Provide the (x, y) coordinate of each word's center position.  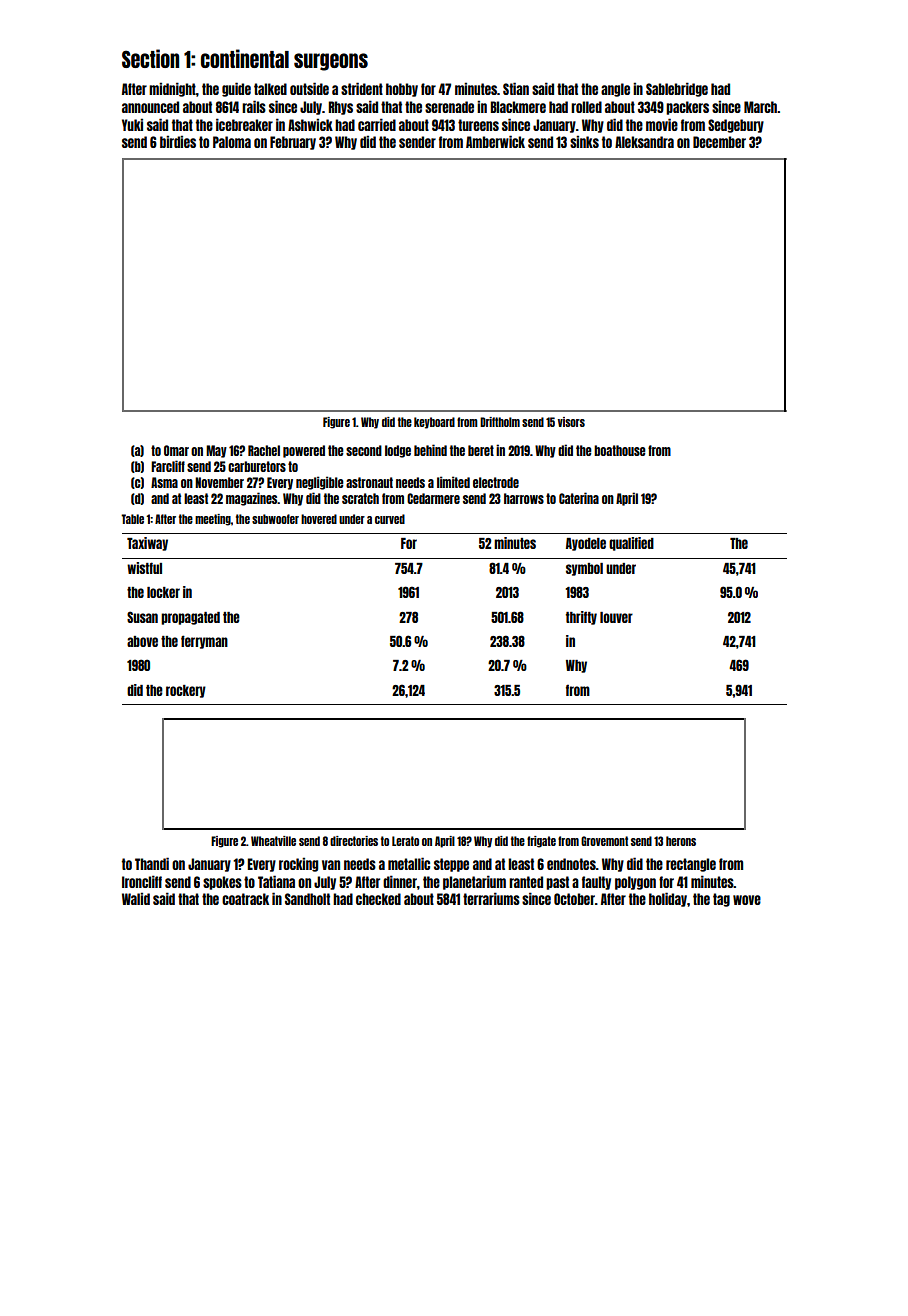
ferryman (204, 642)
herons (681, 841)
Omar (176, 450)
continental (245, 58)
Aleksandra (644, 142)
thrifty (581, 618)
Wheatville (273, 841)
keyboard (434, 423)
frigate (541, 842)
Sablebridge (677, 89)
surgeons (331, 62)
